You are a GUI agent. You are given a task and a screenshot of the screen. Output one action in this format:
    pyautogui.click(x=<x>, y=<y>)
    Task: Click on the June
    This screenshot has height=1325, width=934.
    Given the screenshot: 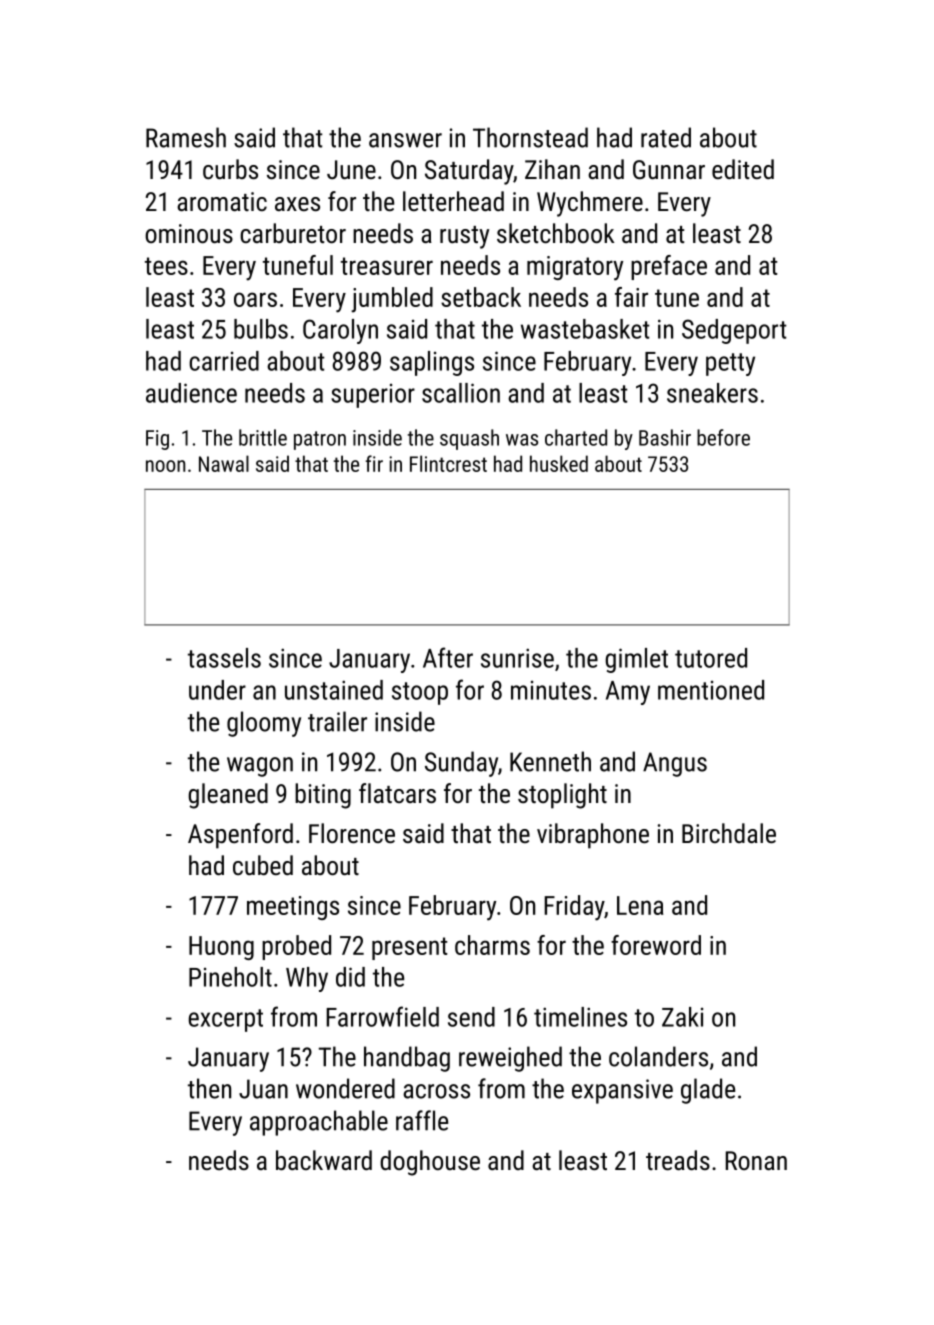 What is the action you would take?
    pyautogui.click(x=351, y=169)
